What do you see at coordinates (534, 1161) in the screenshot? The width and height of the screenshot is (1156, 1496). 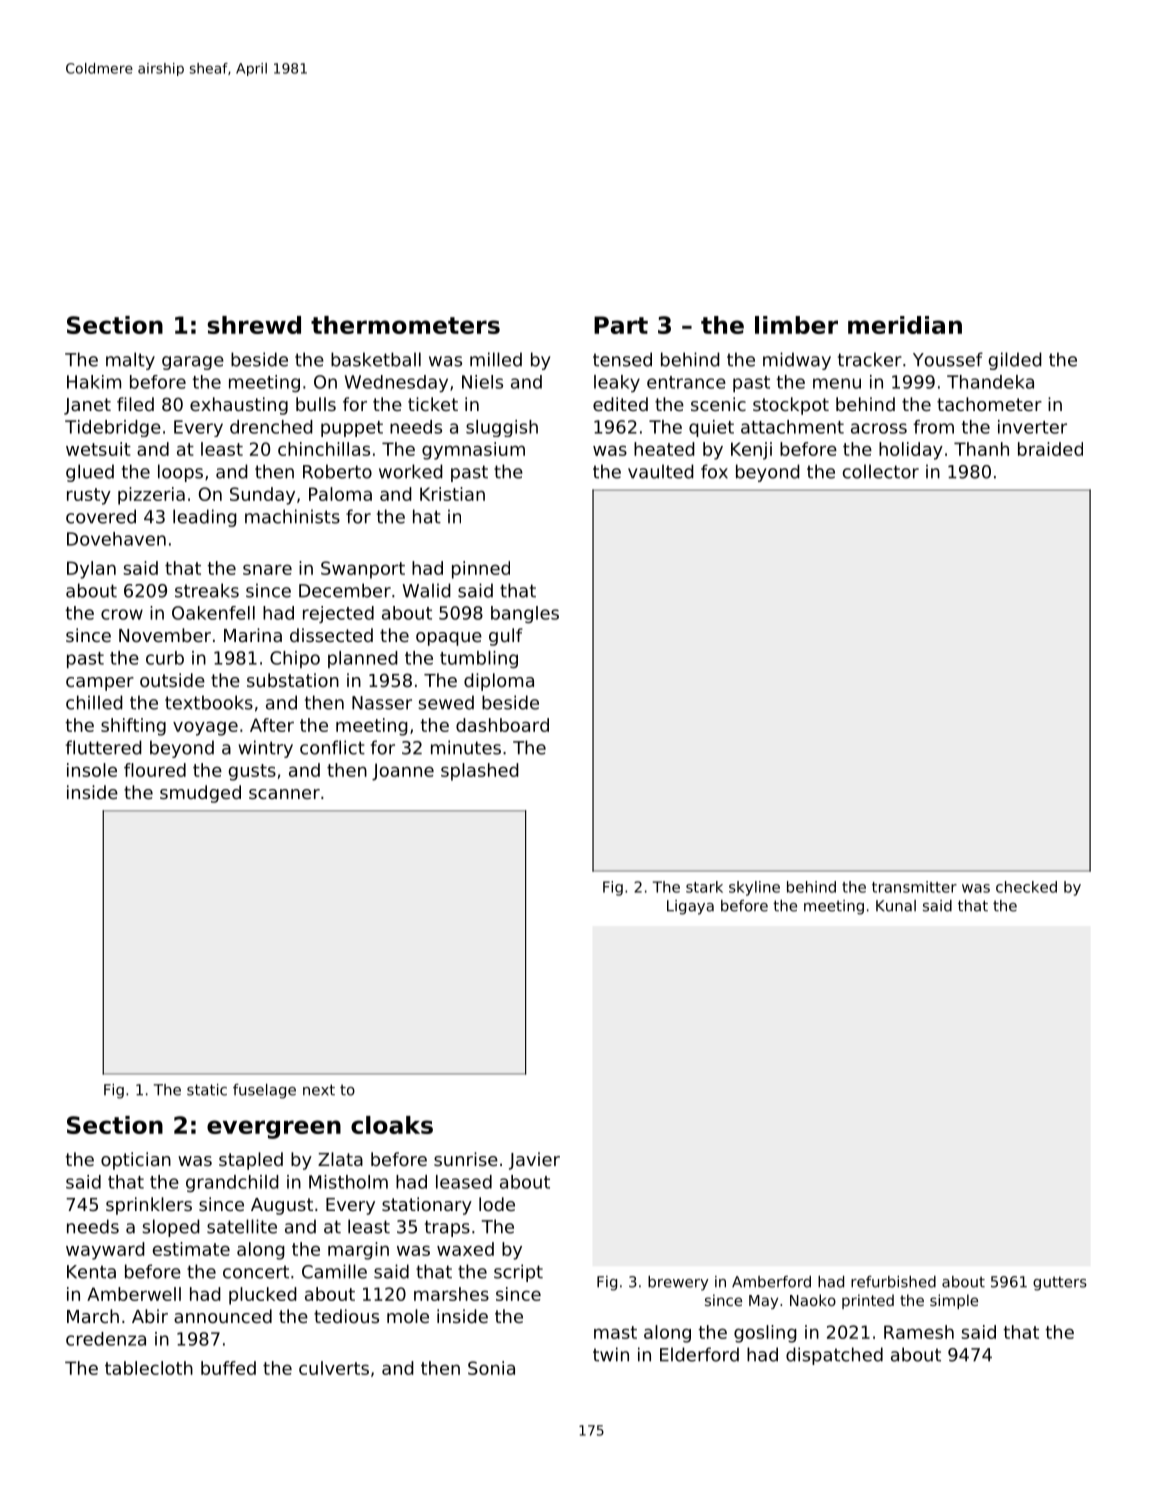 I see `Javier` at bounding box center [534, 1161].
